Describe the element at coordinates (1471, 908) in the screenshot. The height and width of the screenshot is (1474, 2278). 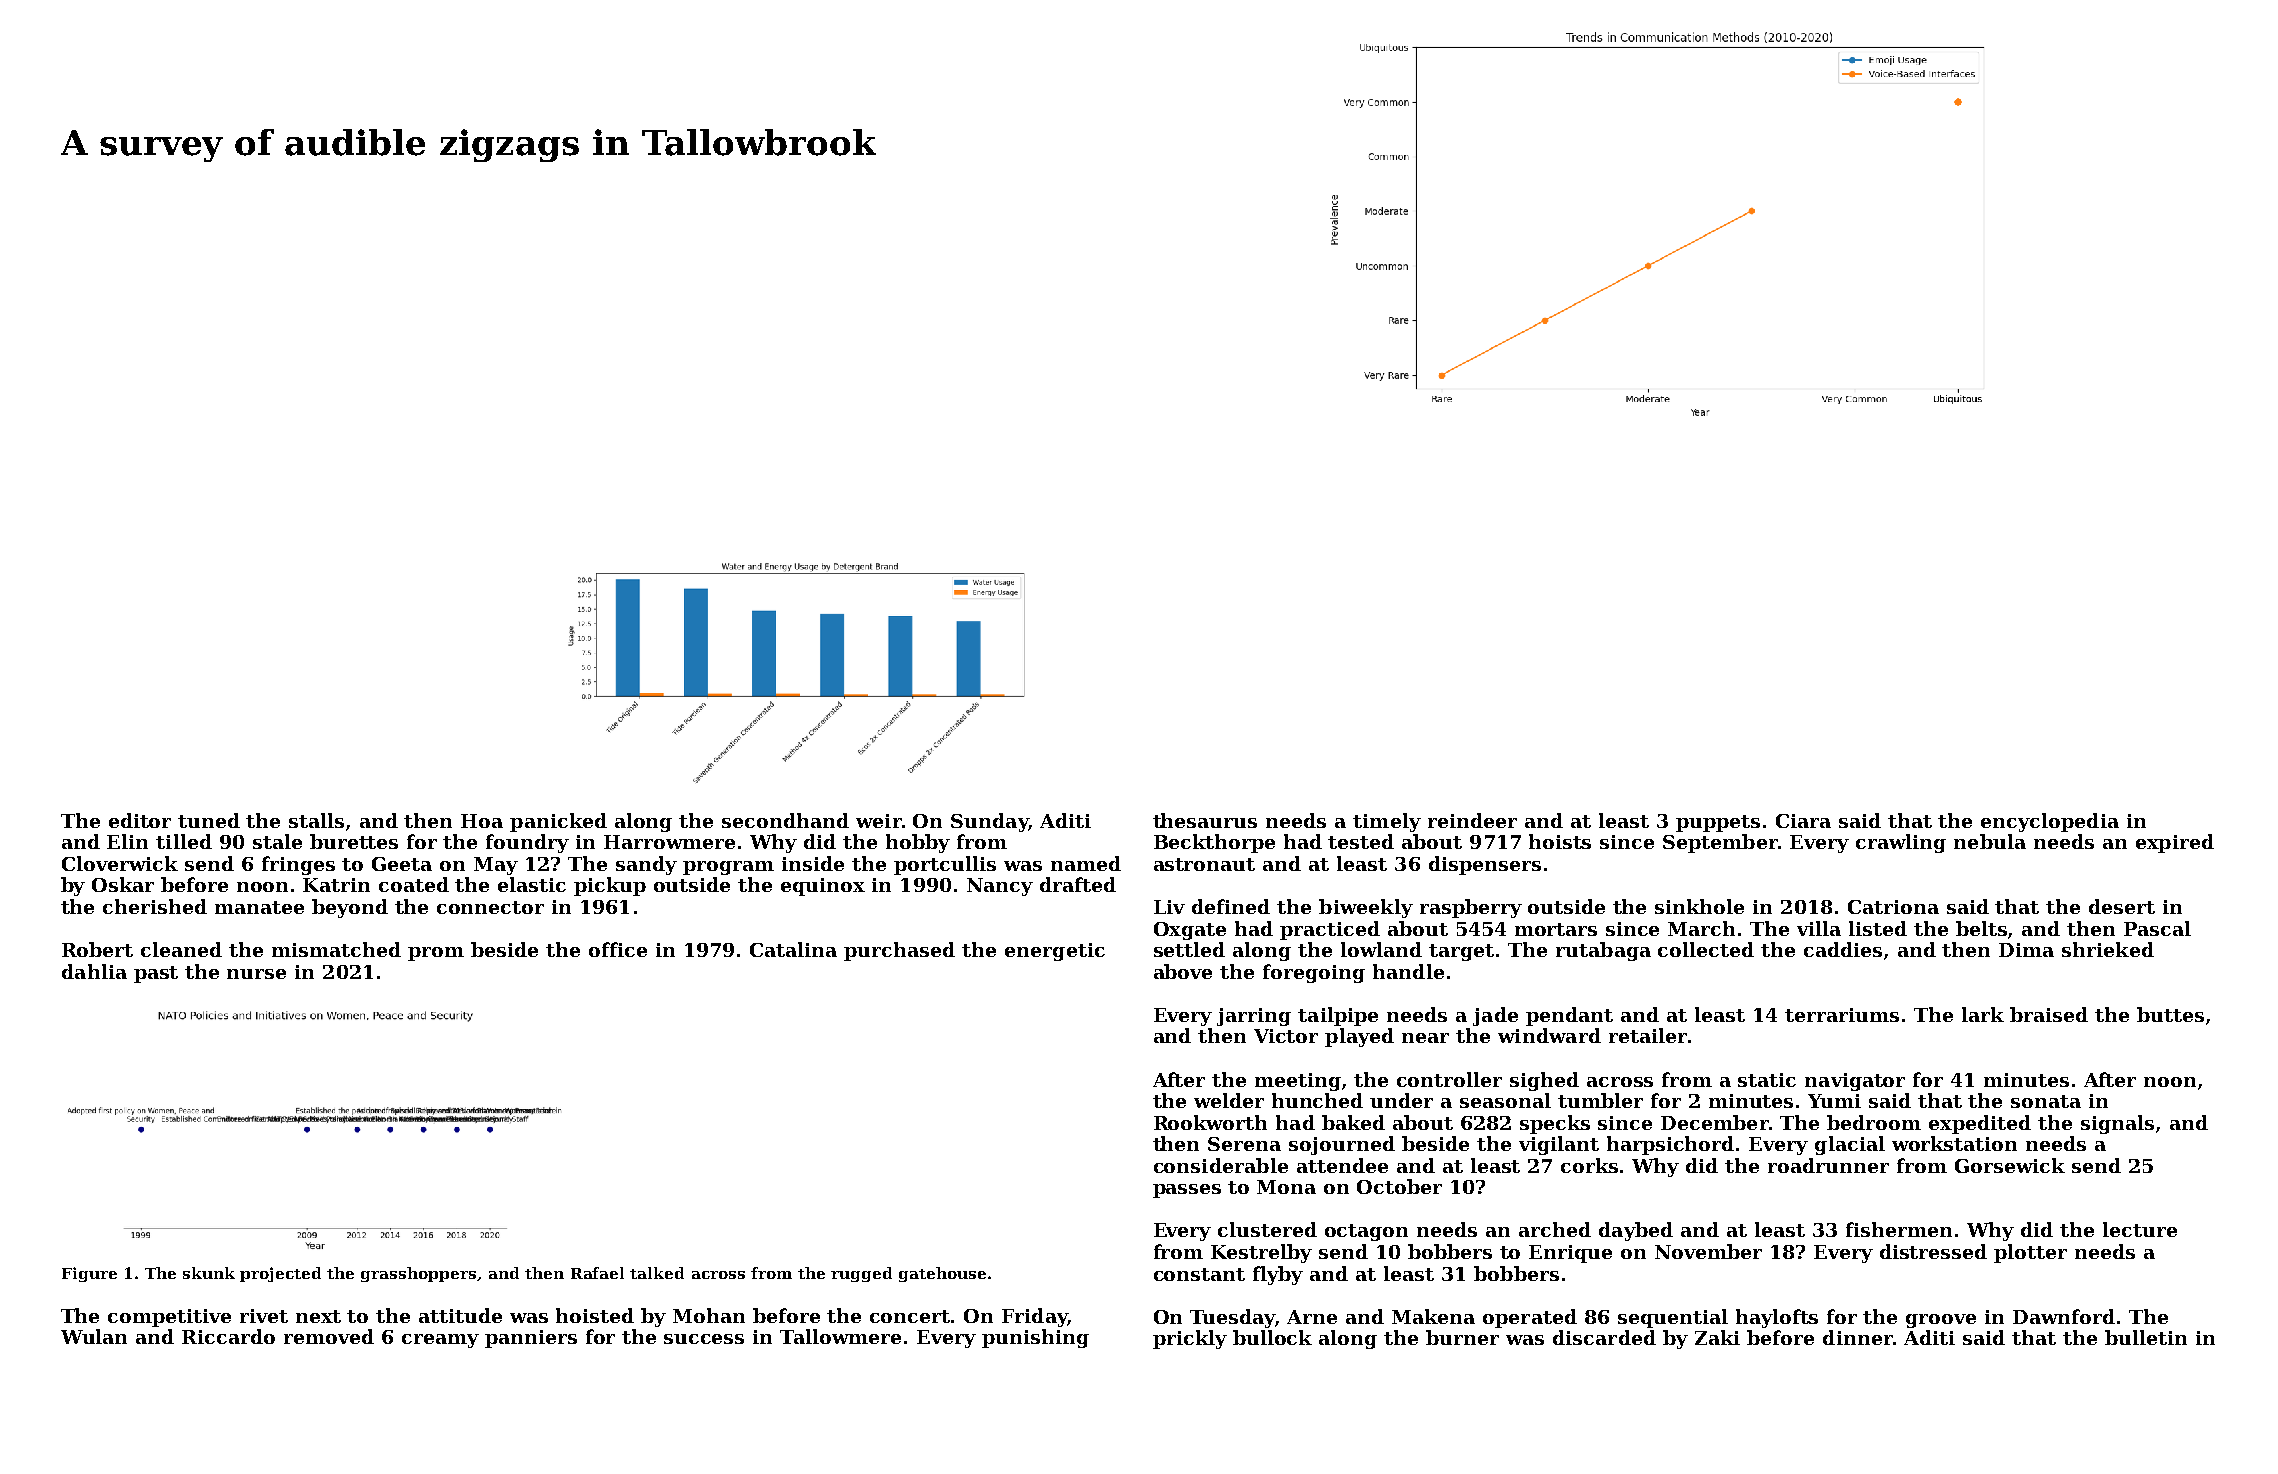
I see `raspberry` at that location.
